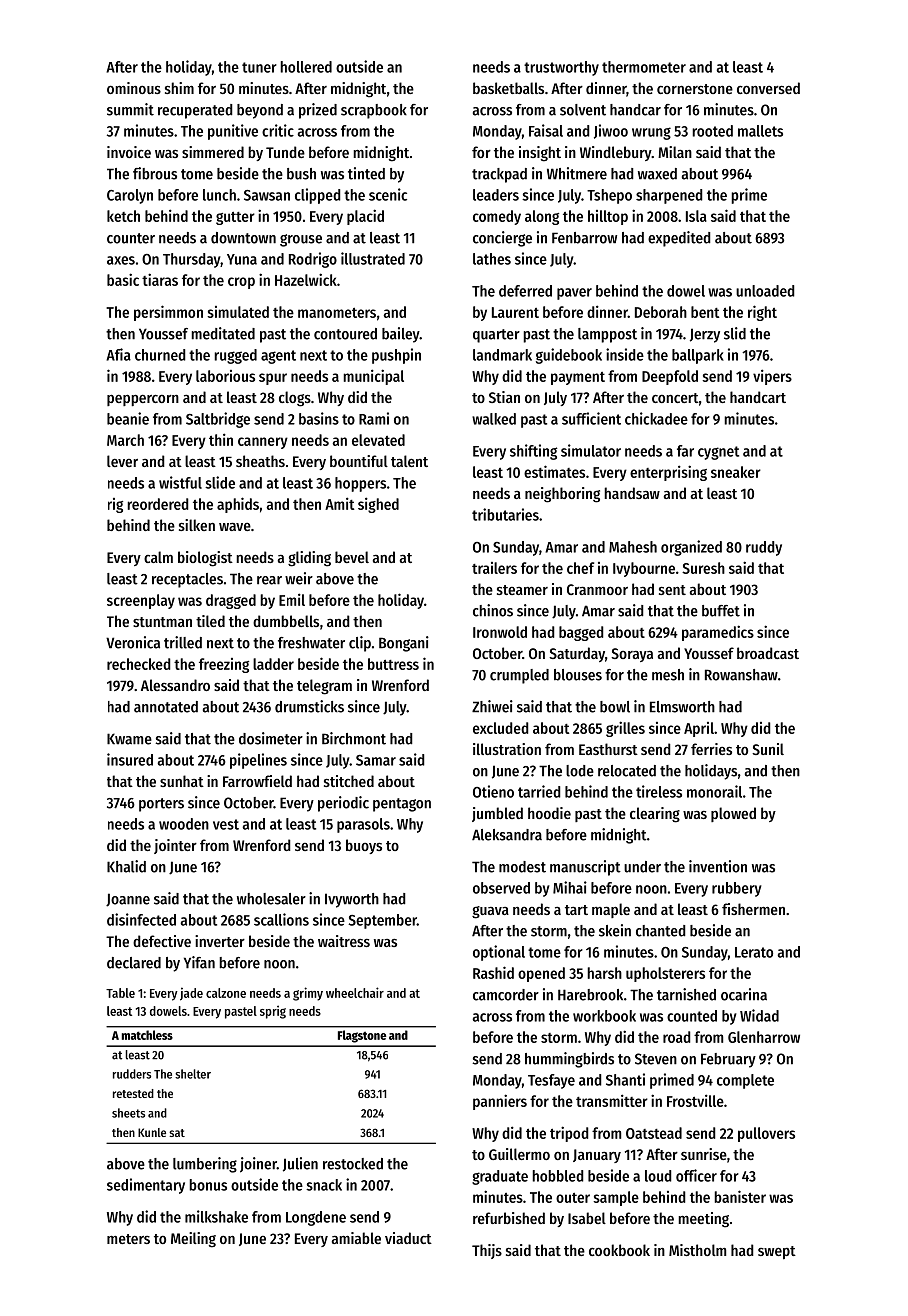 Image resolution: width=908 pixels, height=1316 pixels. Describe the element at coordinates (741, 675) in the screenshot. I see `Rowanshaw` at that location.
